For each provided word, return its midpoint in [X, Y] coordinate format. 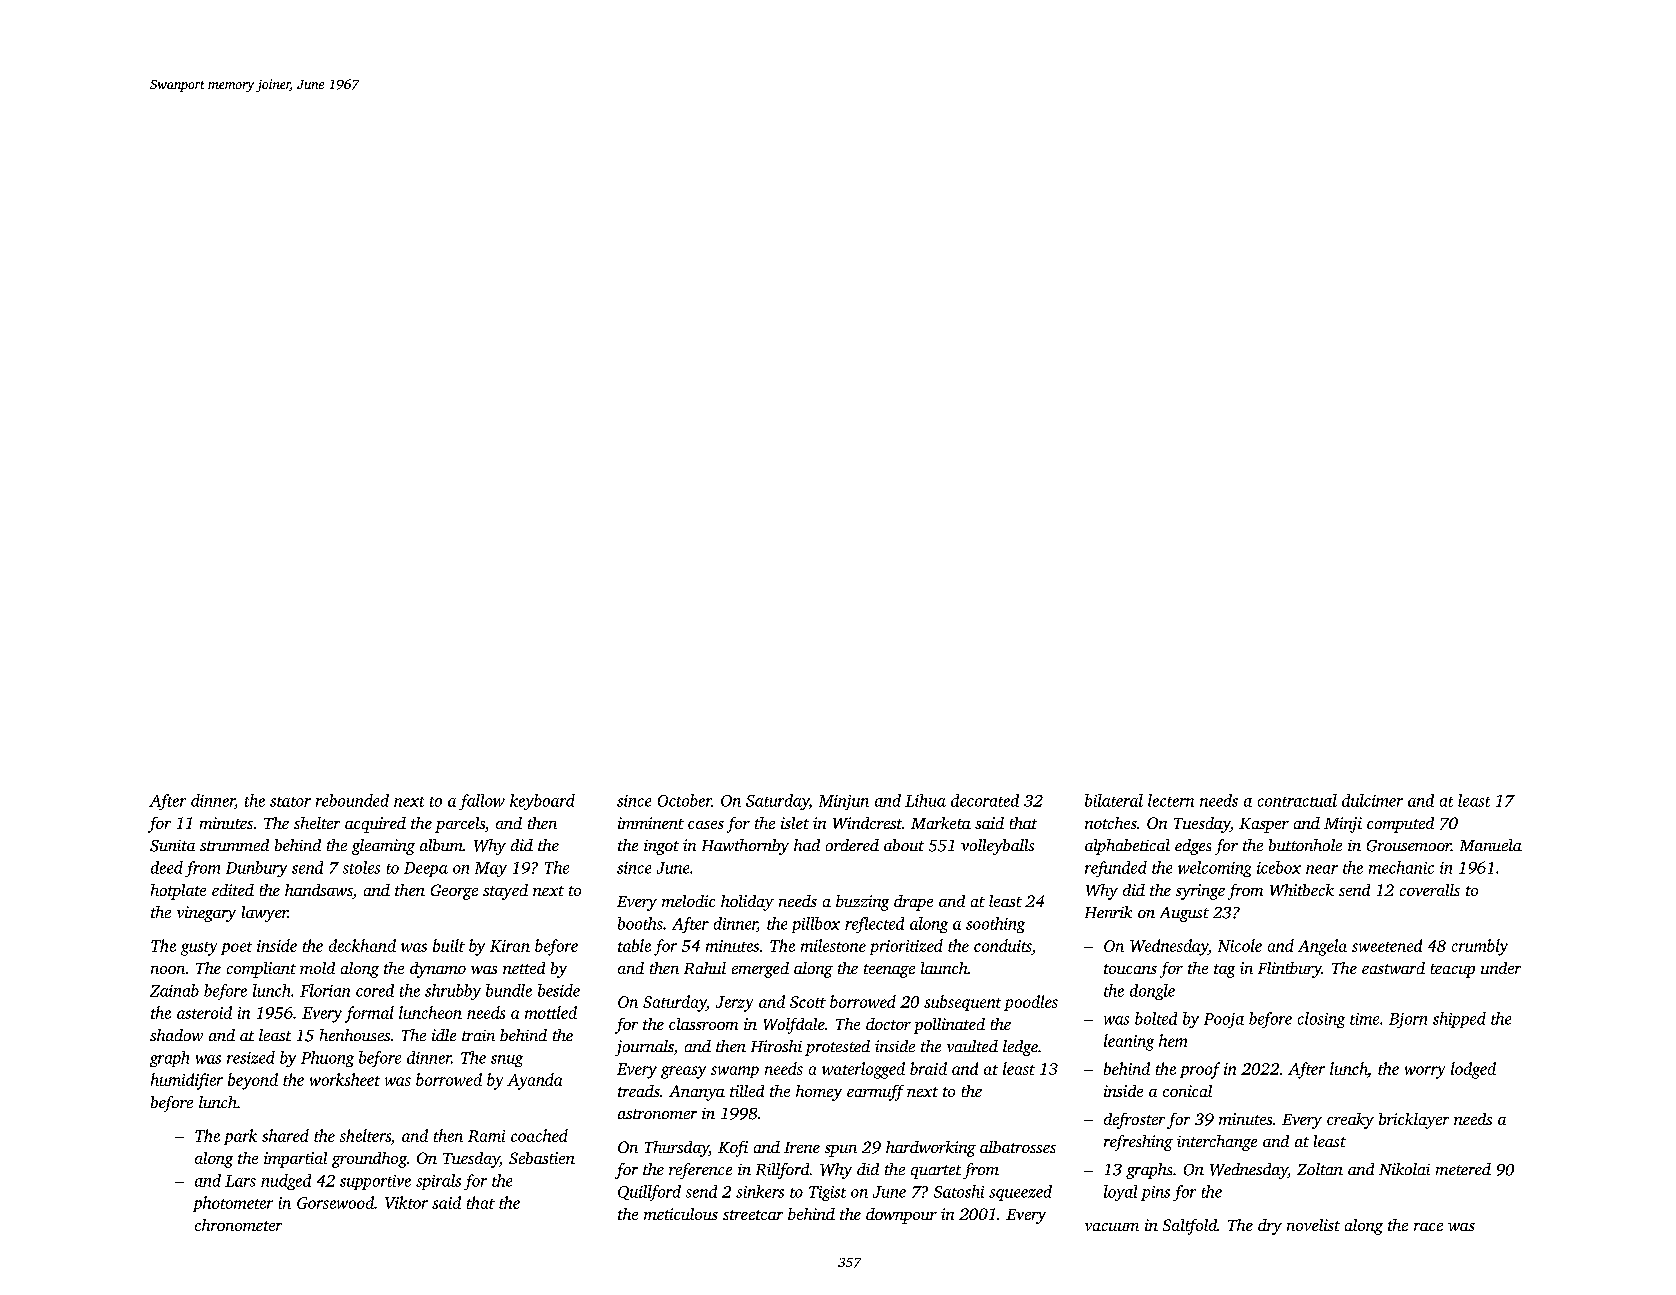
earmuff [875, 1093]
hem [1173, 1040]
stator [290, 802]
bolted [1156, 1018]
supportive [375, 1182]
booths [640, 923]
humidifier [187, 1081]
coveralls [1430, 890]
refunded [1116, 869]
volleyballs [997, 847]
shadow [176, 1035]
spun [841, 1151]
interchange [1217, 1143]
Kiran [510, 946]
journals [644, 1048]
